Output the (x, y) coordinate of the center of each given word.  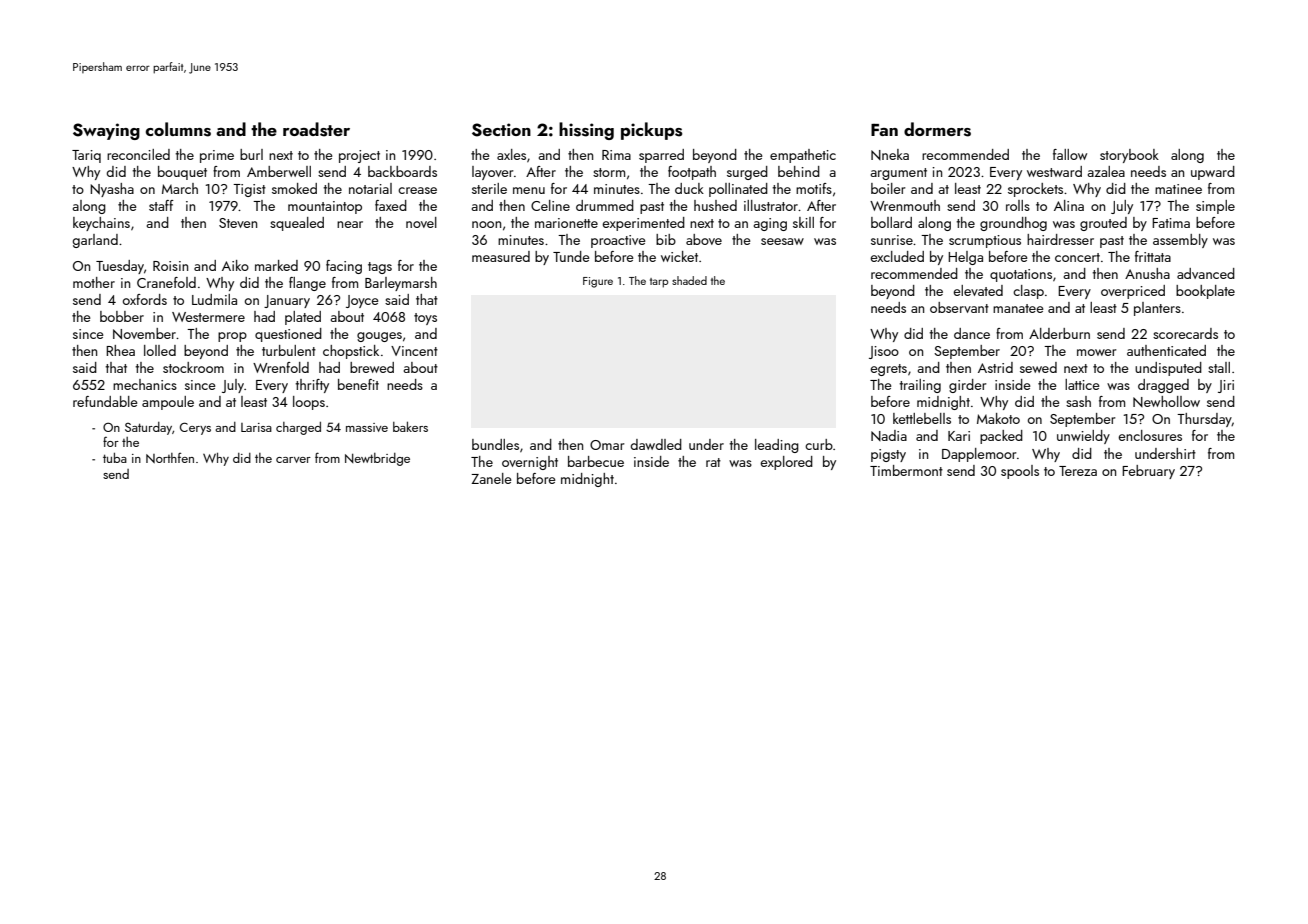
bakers (410, 426)
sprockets (1035, 190)
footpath (692, 173)
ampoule (168, 403)
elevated (978, 290)
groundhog (1013, 224)
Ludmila (214, 299)
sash (1078, 401)
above (704, 239)
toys (425, 319)
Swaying (106, 131)
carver (293, 460)
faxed (391, 205)
